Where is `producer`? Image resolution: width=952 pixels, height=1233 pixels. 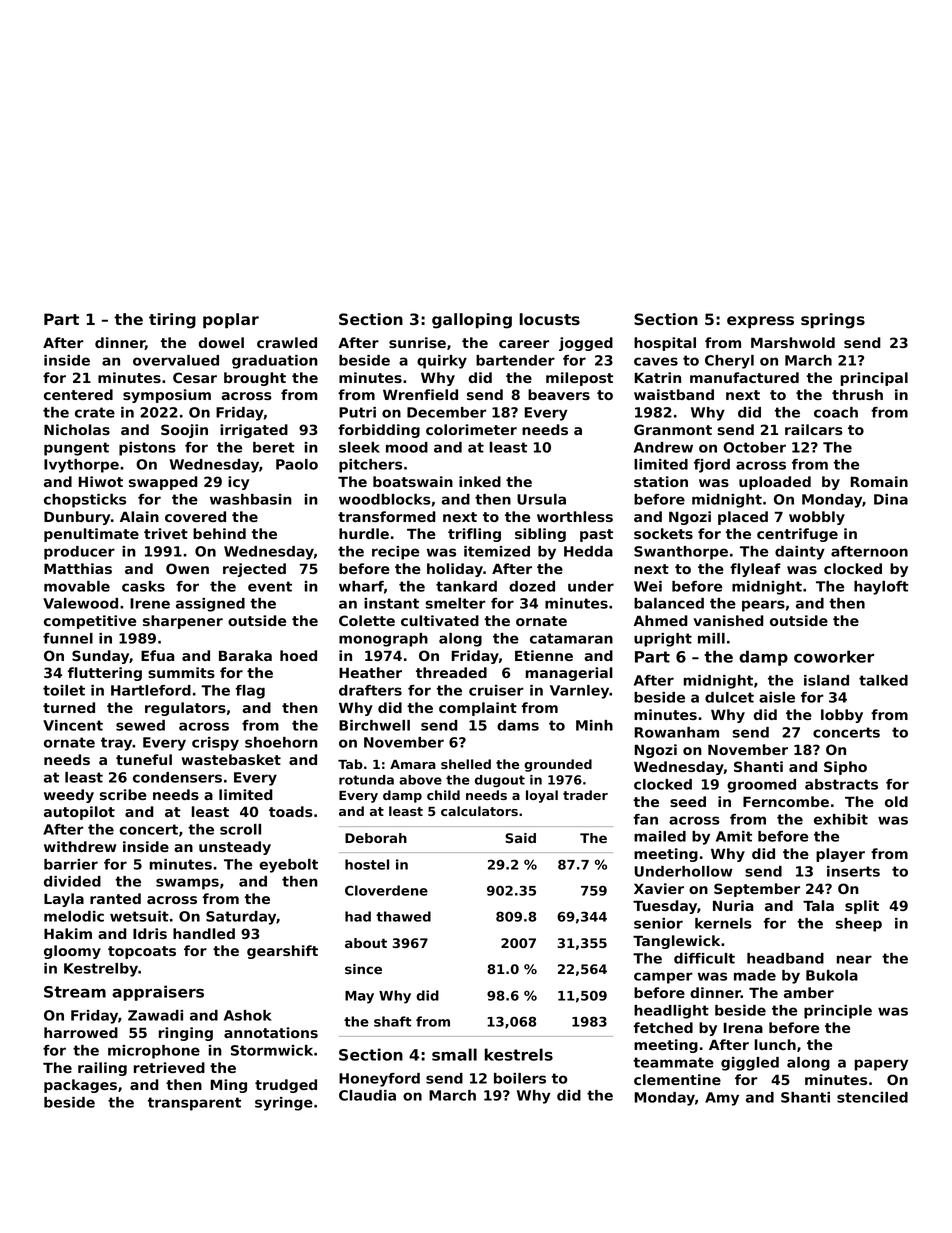 producer is located at coordinates (79, 553).
